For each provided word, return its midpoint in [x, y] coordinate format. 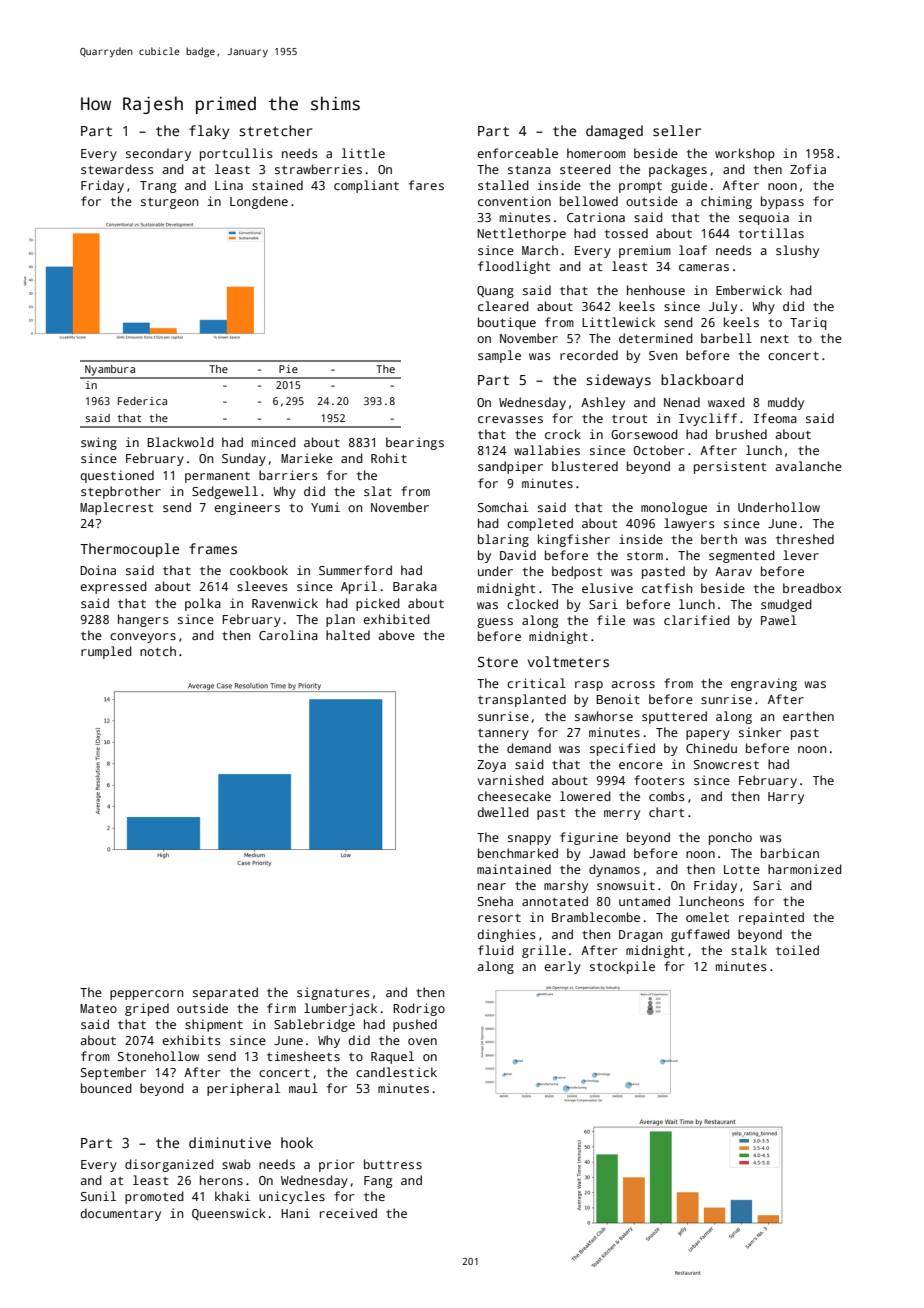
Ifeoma [775, 418]
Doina [98, 570]
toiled [797, 950]
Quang [495, 292]
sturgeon [170, 203]
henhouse [656, 290]
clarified [697, 620]
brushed [741, 434]
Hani [295, 1213]
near [492, 886]
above [396, 635]
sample [499, 356]
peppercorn [147, 995]
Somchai [503, 507]
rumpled [106, 652]
